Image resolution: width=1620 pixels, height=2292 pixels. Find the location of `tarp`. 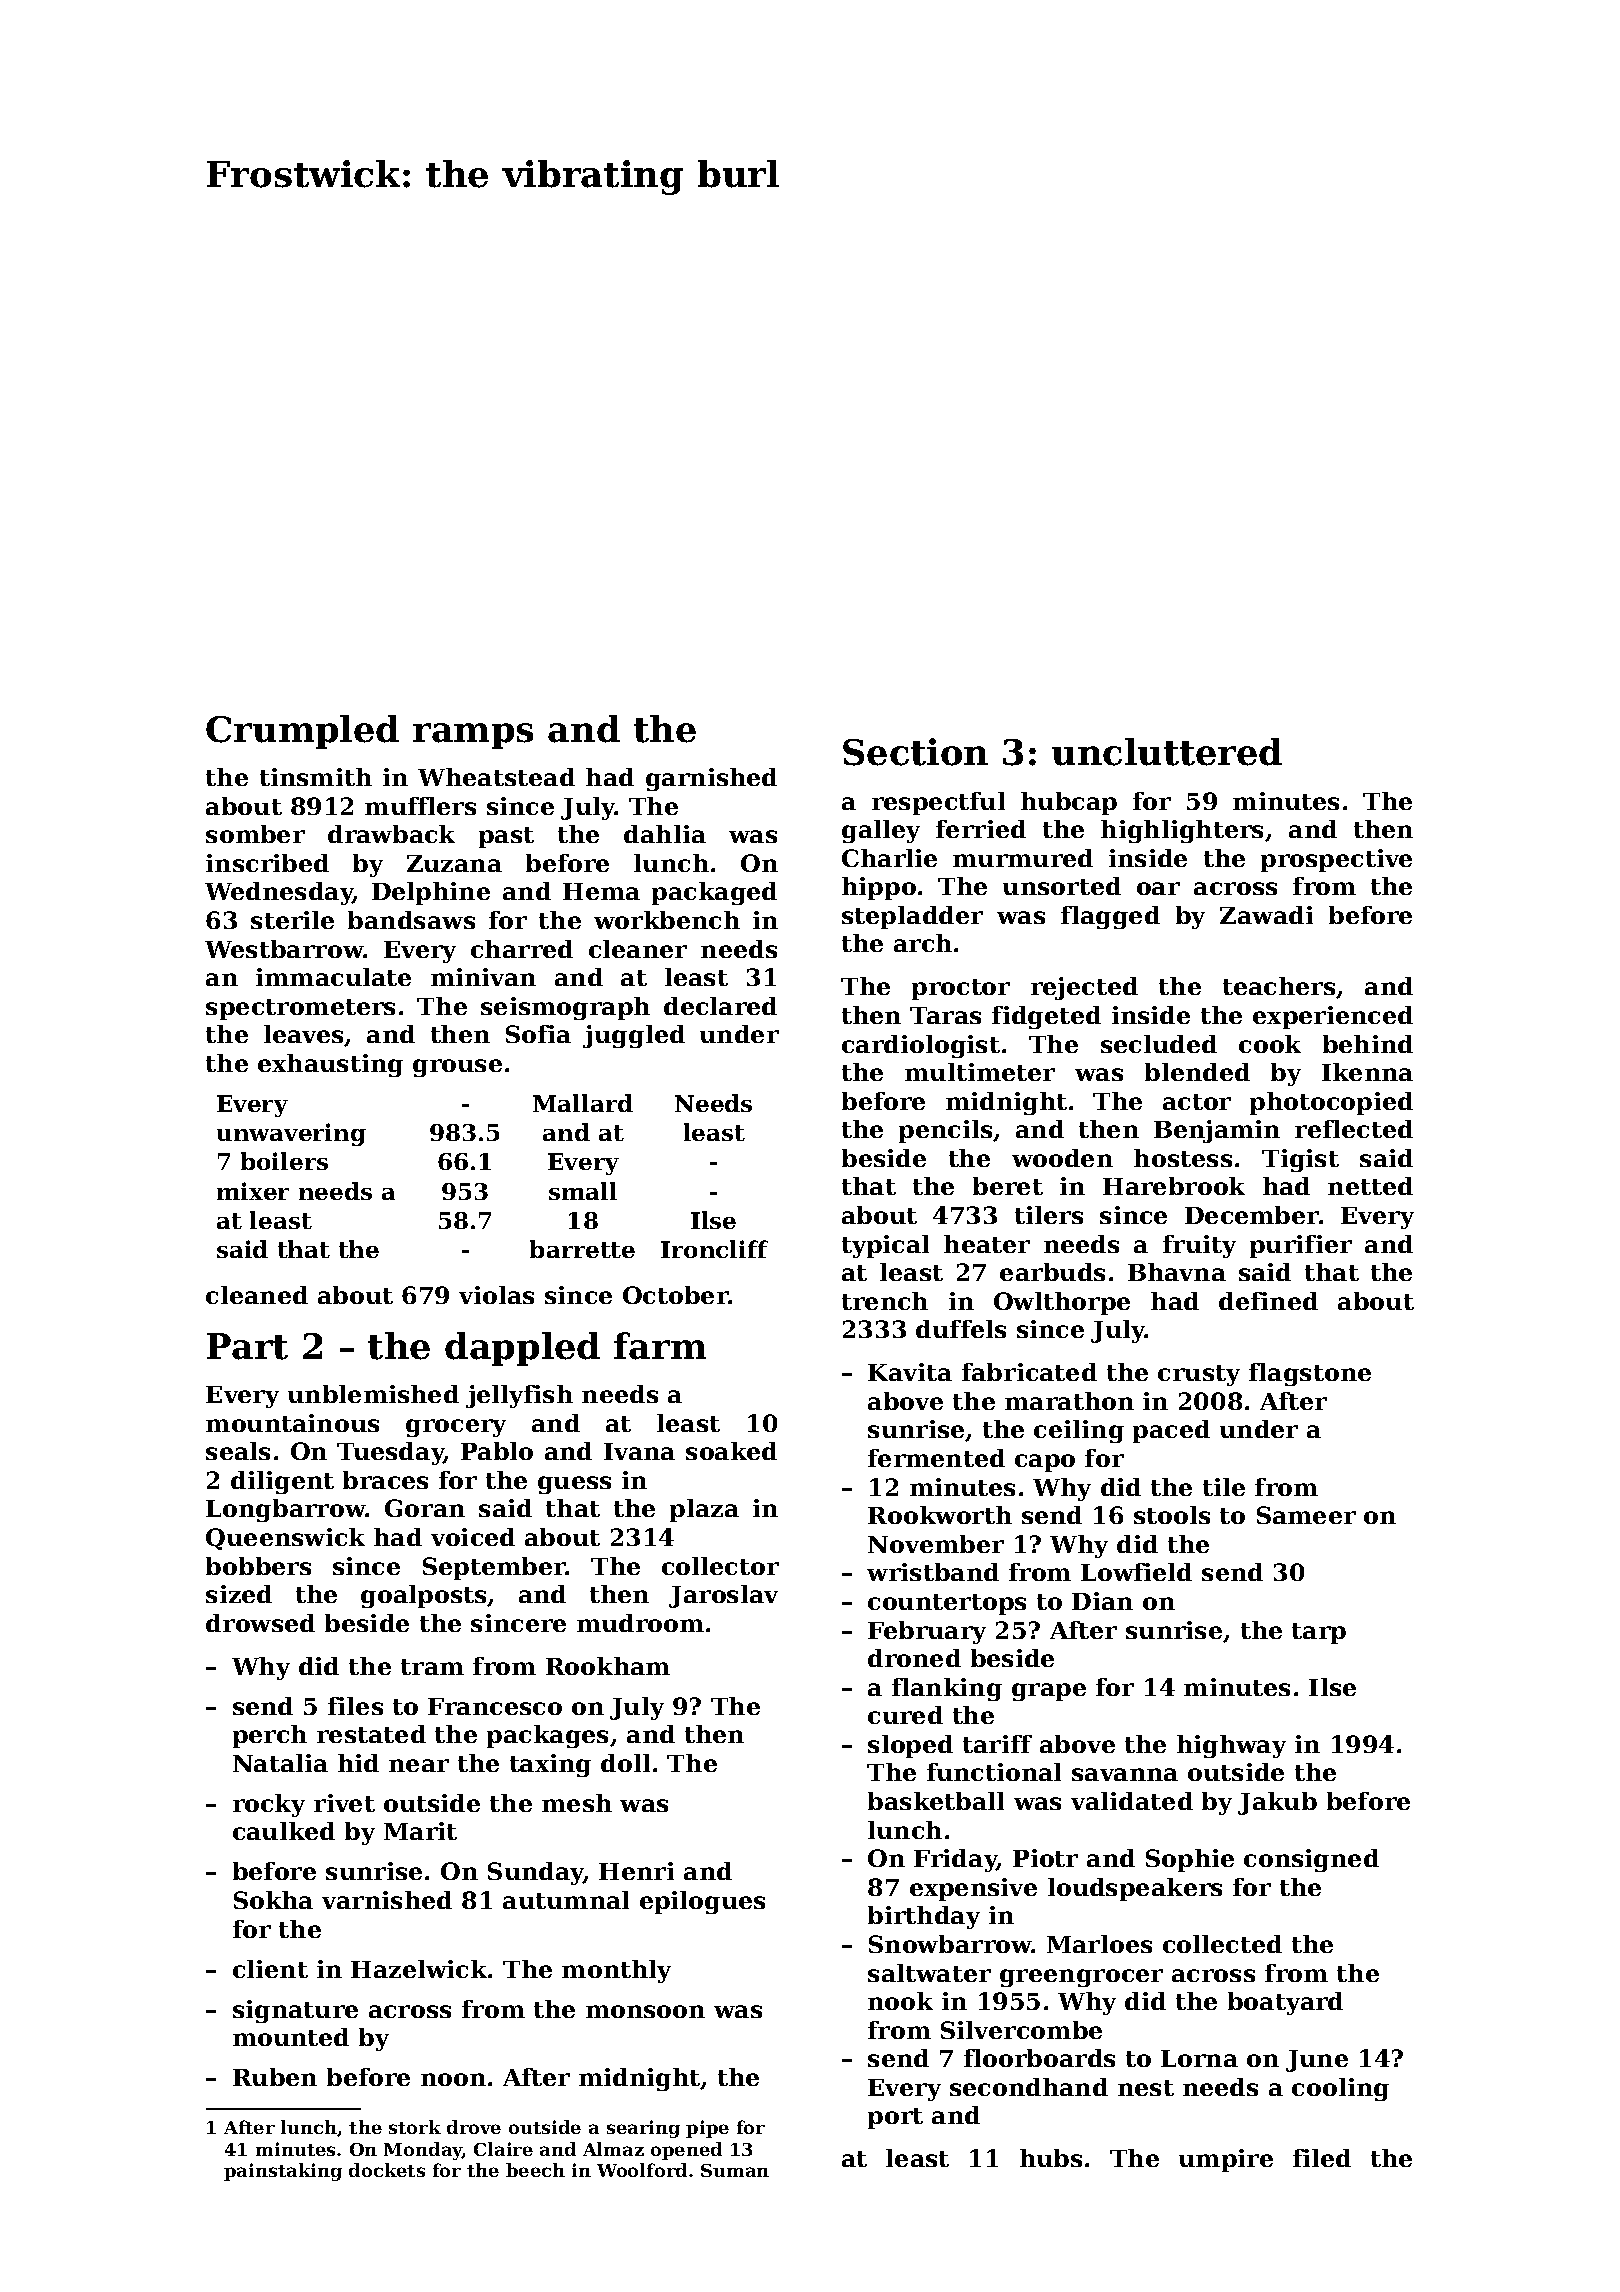

tarp is located at coordinates (1319, 1633).
